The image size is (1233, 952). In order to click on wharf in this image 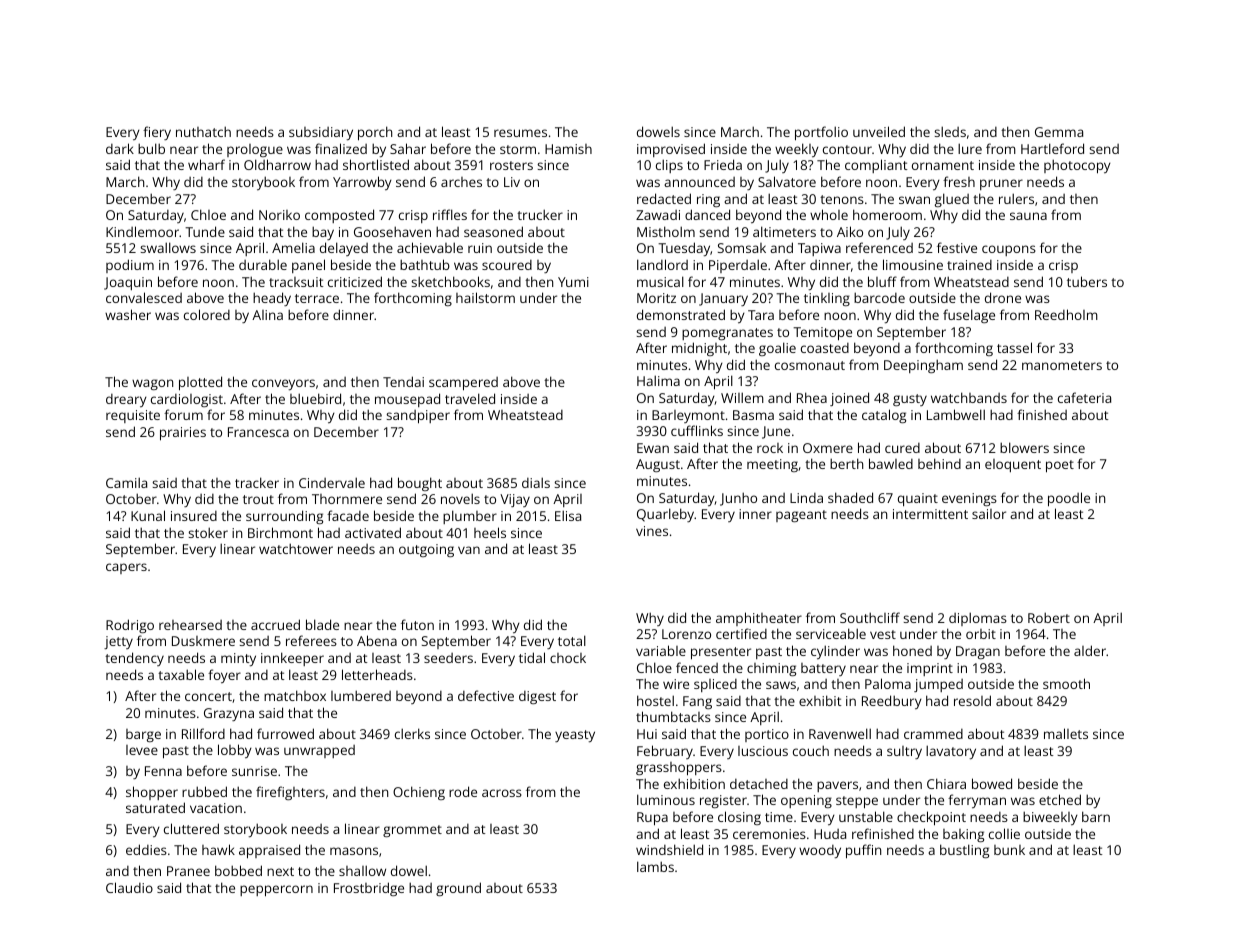, I will do `click(206, 164)`.
